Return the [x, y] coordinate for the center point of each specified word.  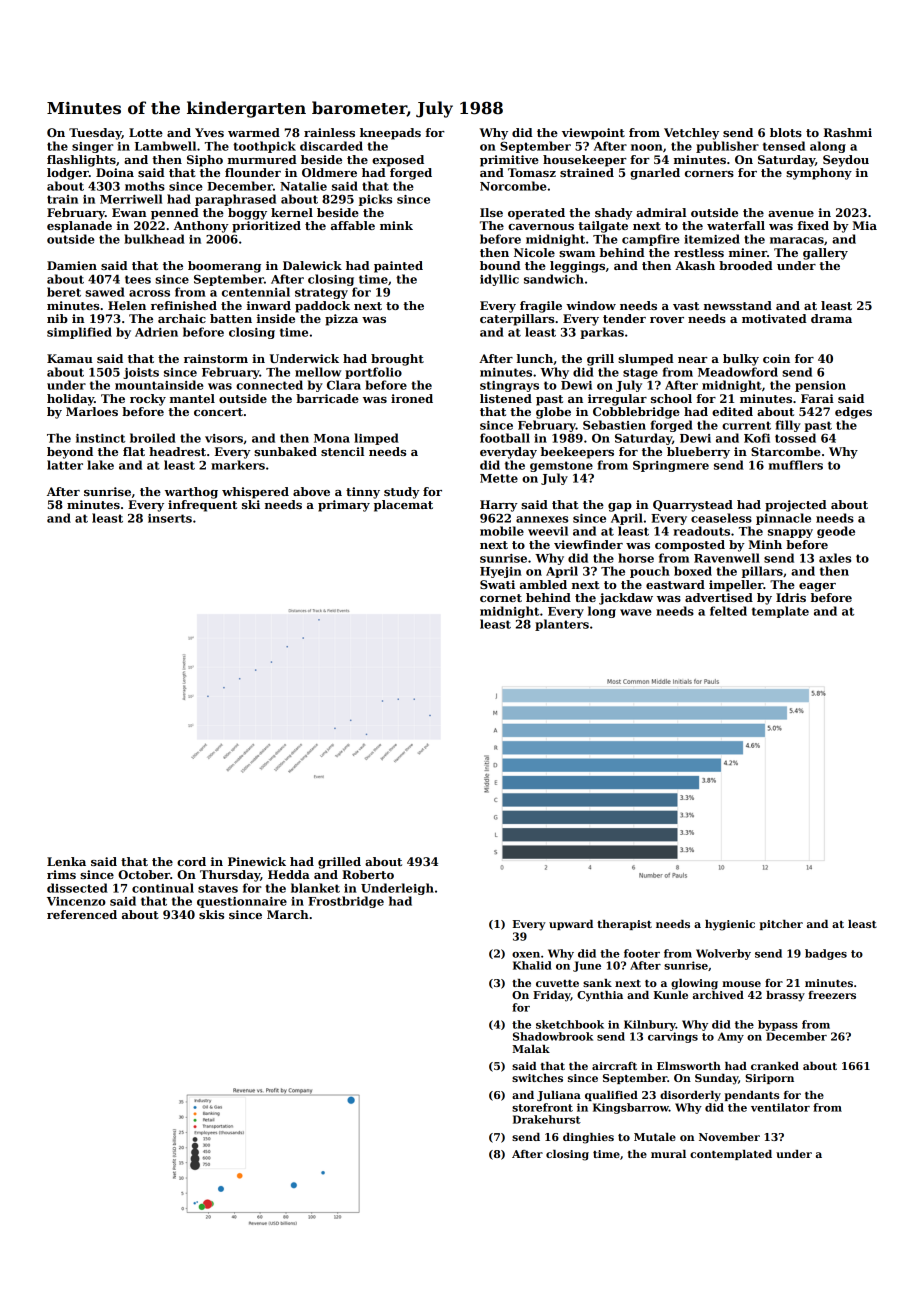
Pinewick [257, 861]
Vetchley [691, 134]
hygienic [730, 925]
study [402, 493]
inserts [170, 518]
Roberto [368, 874]
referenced [82, 914]
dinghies [588, 1138]
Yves [209, 132]
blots [786, 132]
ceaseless [721, 518]
